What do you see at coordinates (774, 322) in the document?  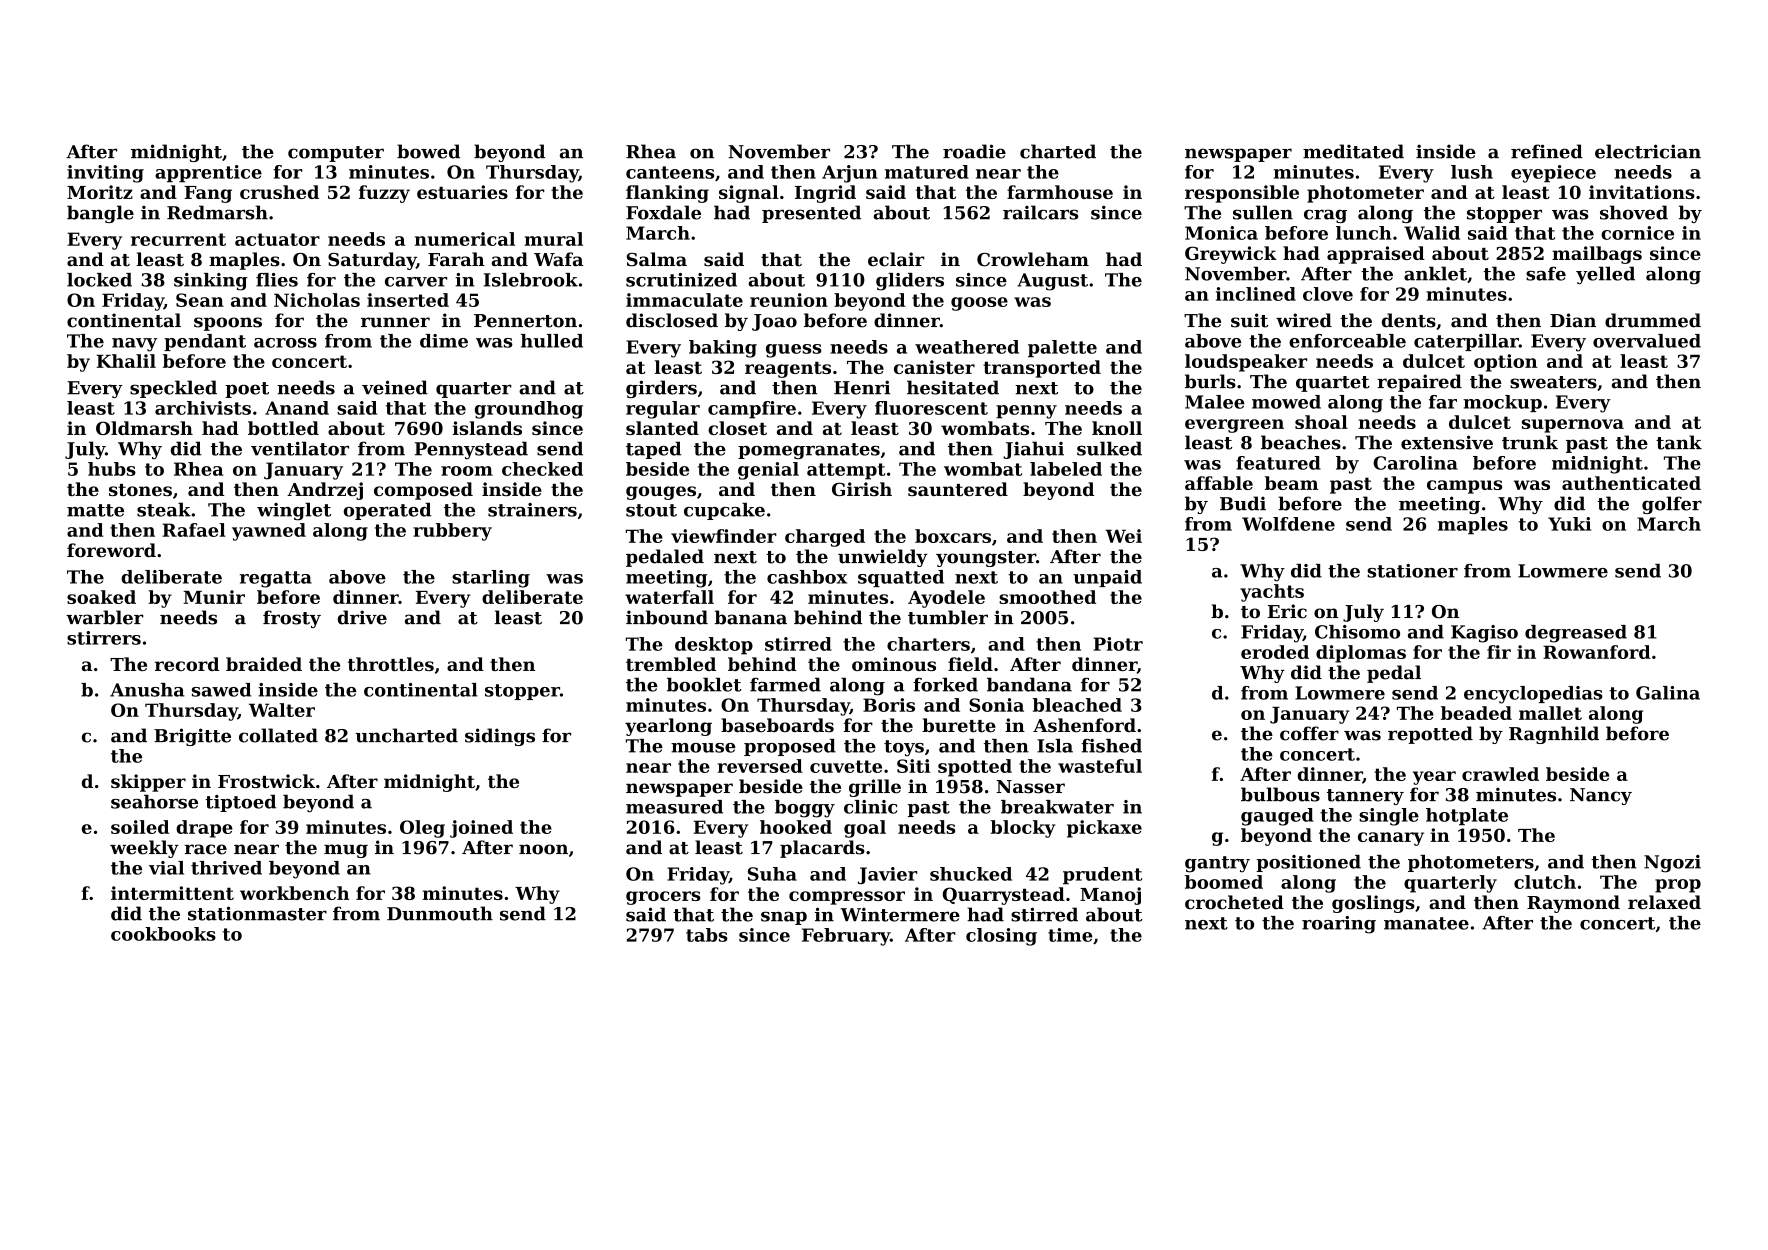 I see `Joao` at bounding box center [774, 322].
